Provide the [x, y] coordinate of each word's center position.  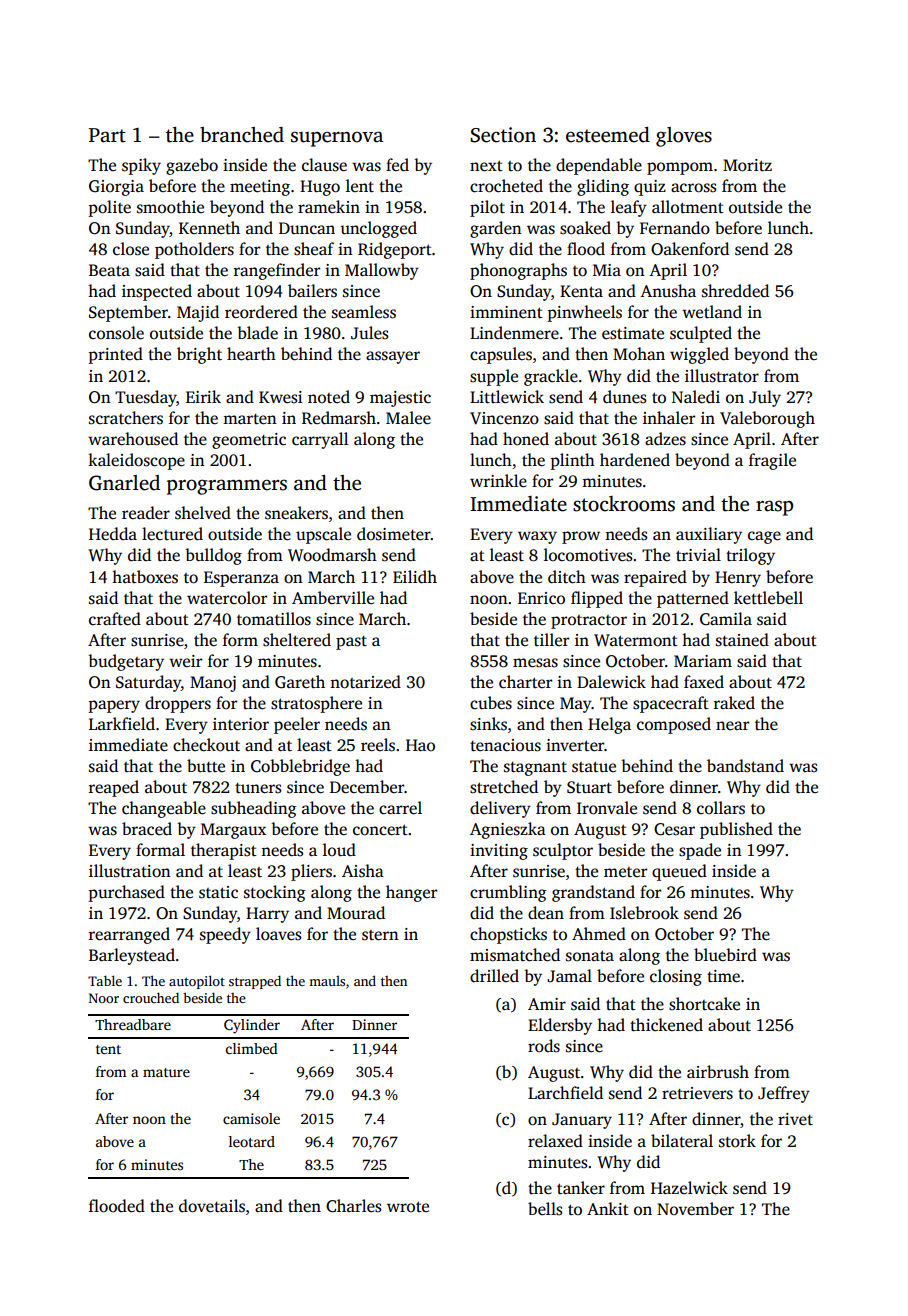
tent [108, 1049]
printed [116, 355]
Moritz [747, 165]
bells [545, 1209]
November [695, 1209]
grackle [551, 377]
